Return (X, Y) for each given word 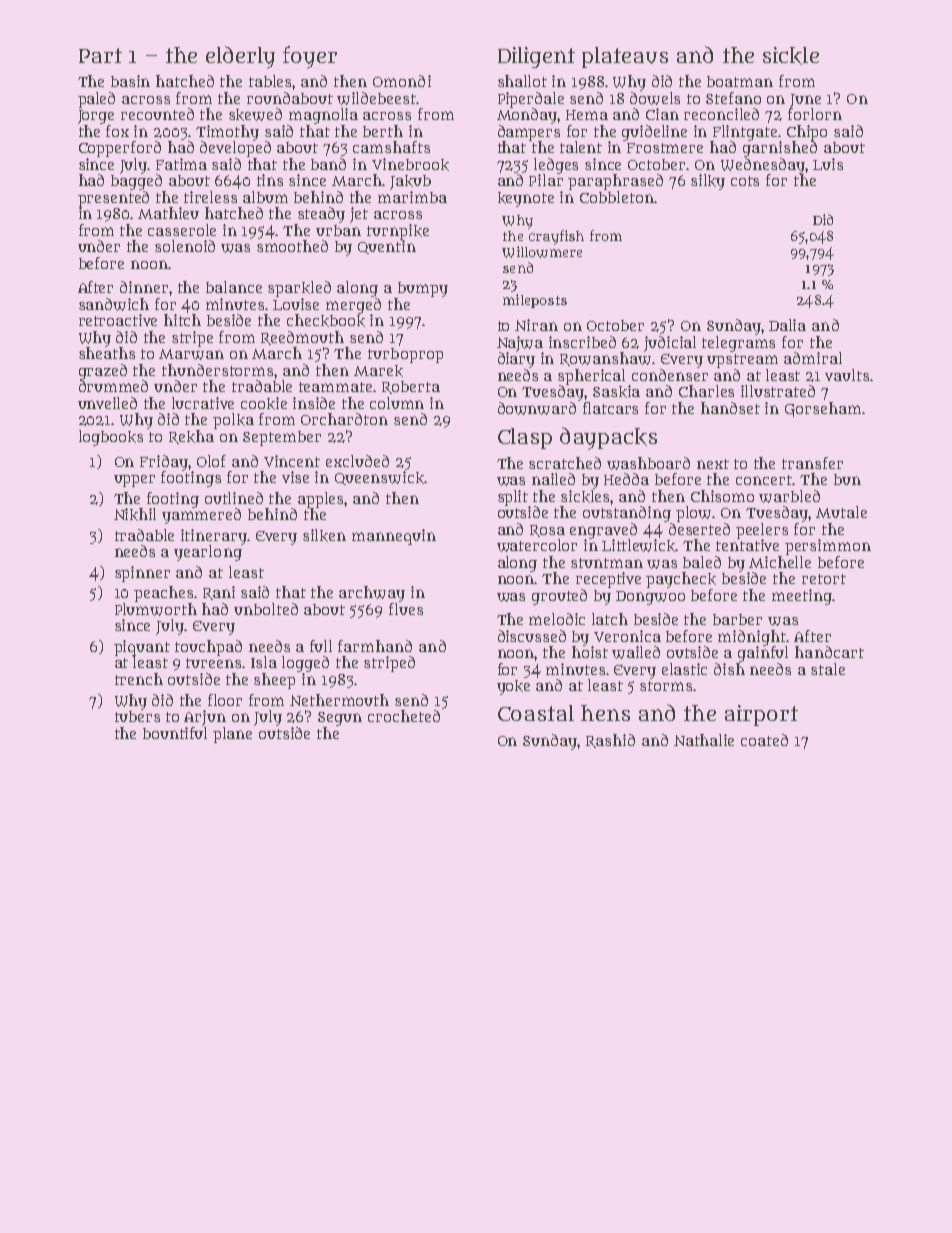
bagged (136, 182)
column (397, 403)
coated (764, 740)
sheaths (107, 353)
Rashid (610, 741)
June (805, 101)
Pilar (546, 180)
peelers (762, 531)
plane (232, 735)
